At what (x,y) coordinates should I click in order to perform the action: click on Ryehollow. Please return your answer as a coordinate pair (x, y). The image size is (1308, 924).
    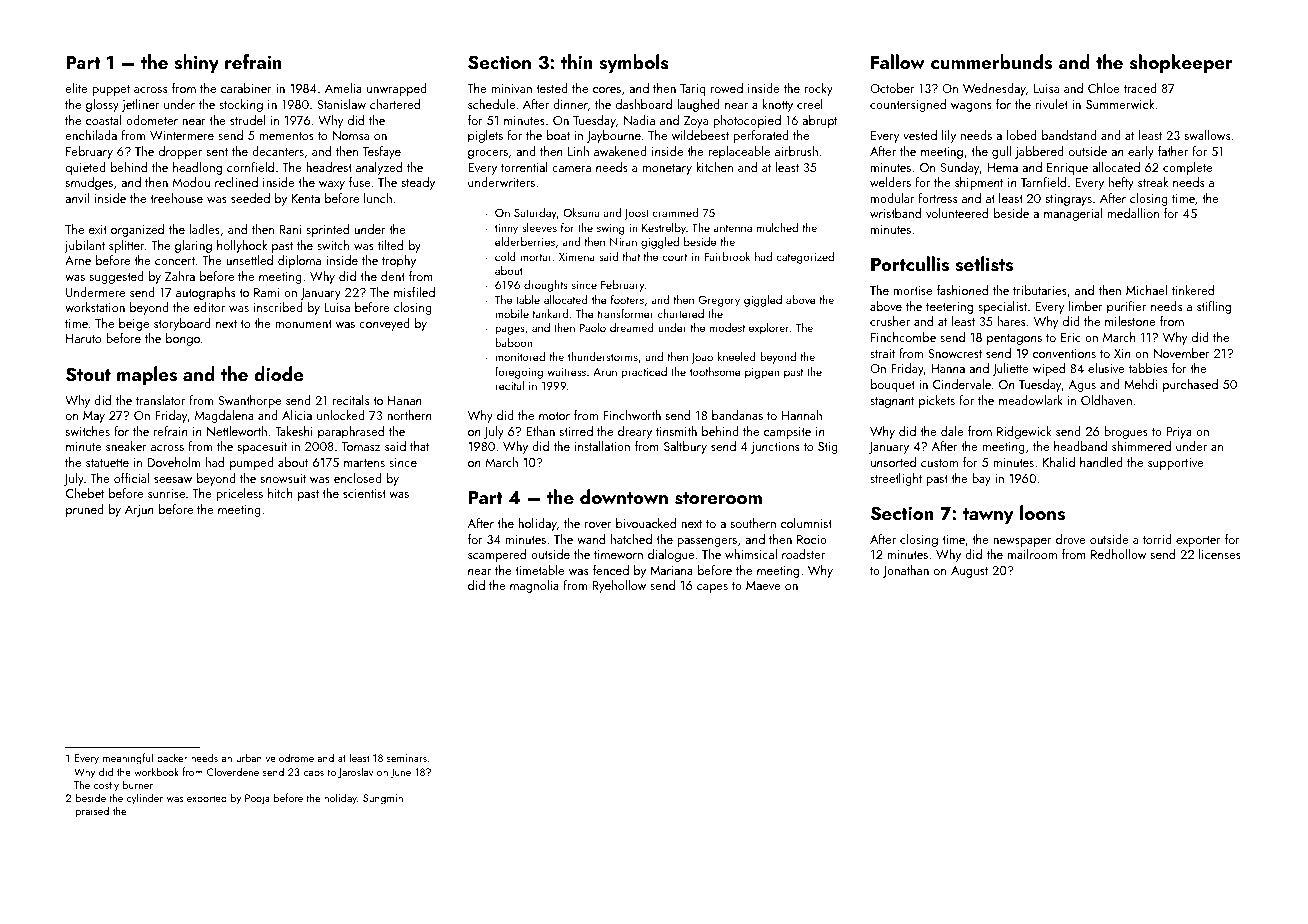
    Looking at the image, I should click on (619, 586).
